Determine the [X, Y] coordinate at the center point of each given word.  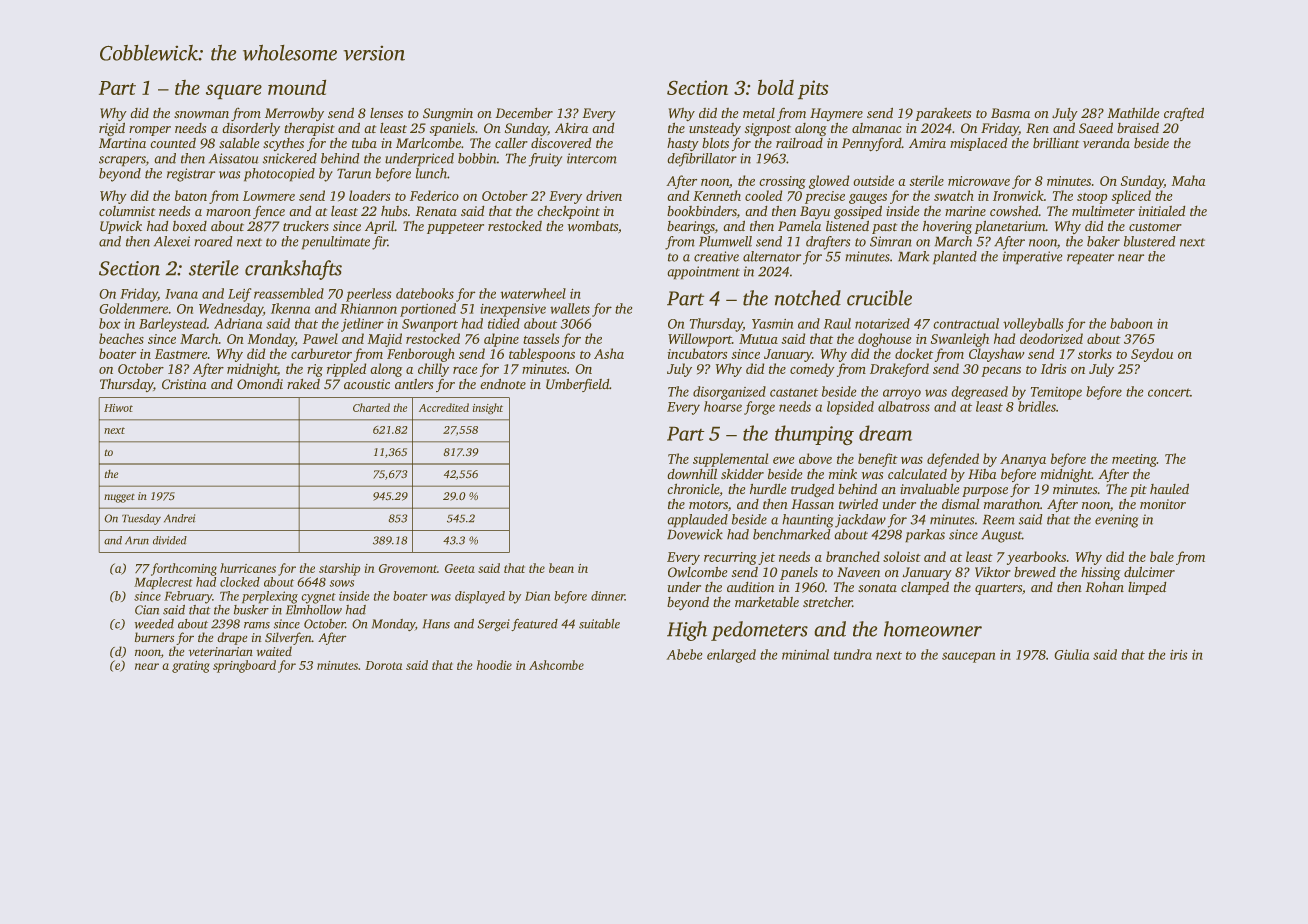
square [234, 92]
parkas [925, 535]
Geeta [460, 568]
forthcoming [184, 569]
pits [813, 89]
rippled [346, 370]
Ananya [1023, 460]
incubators [697, 353]
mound [297, 87]
